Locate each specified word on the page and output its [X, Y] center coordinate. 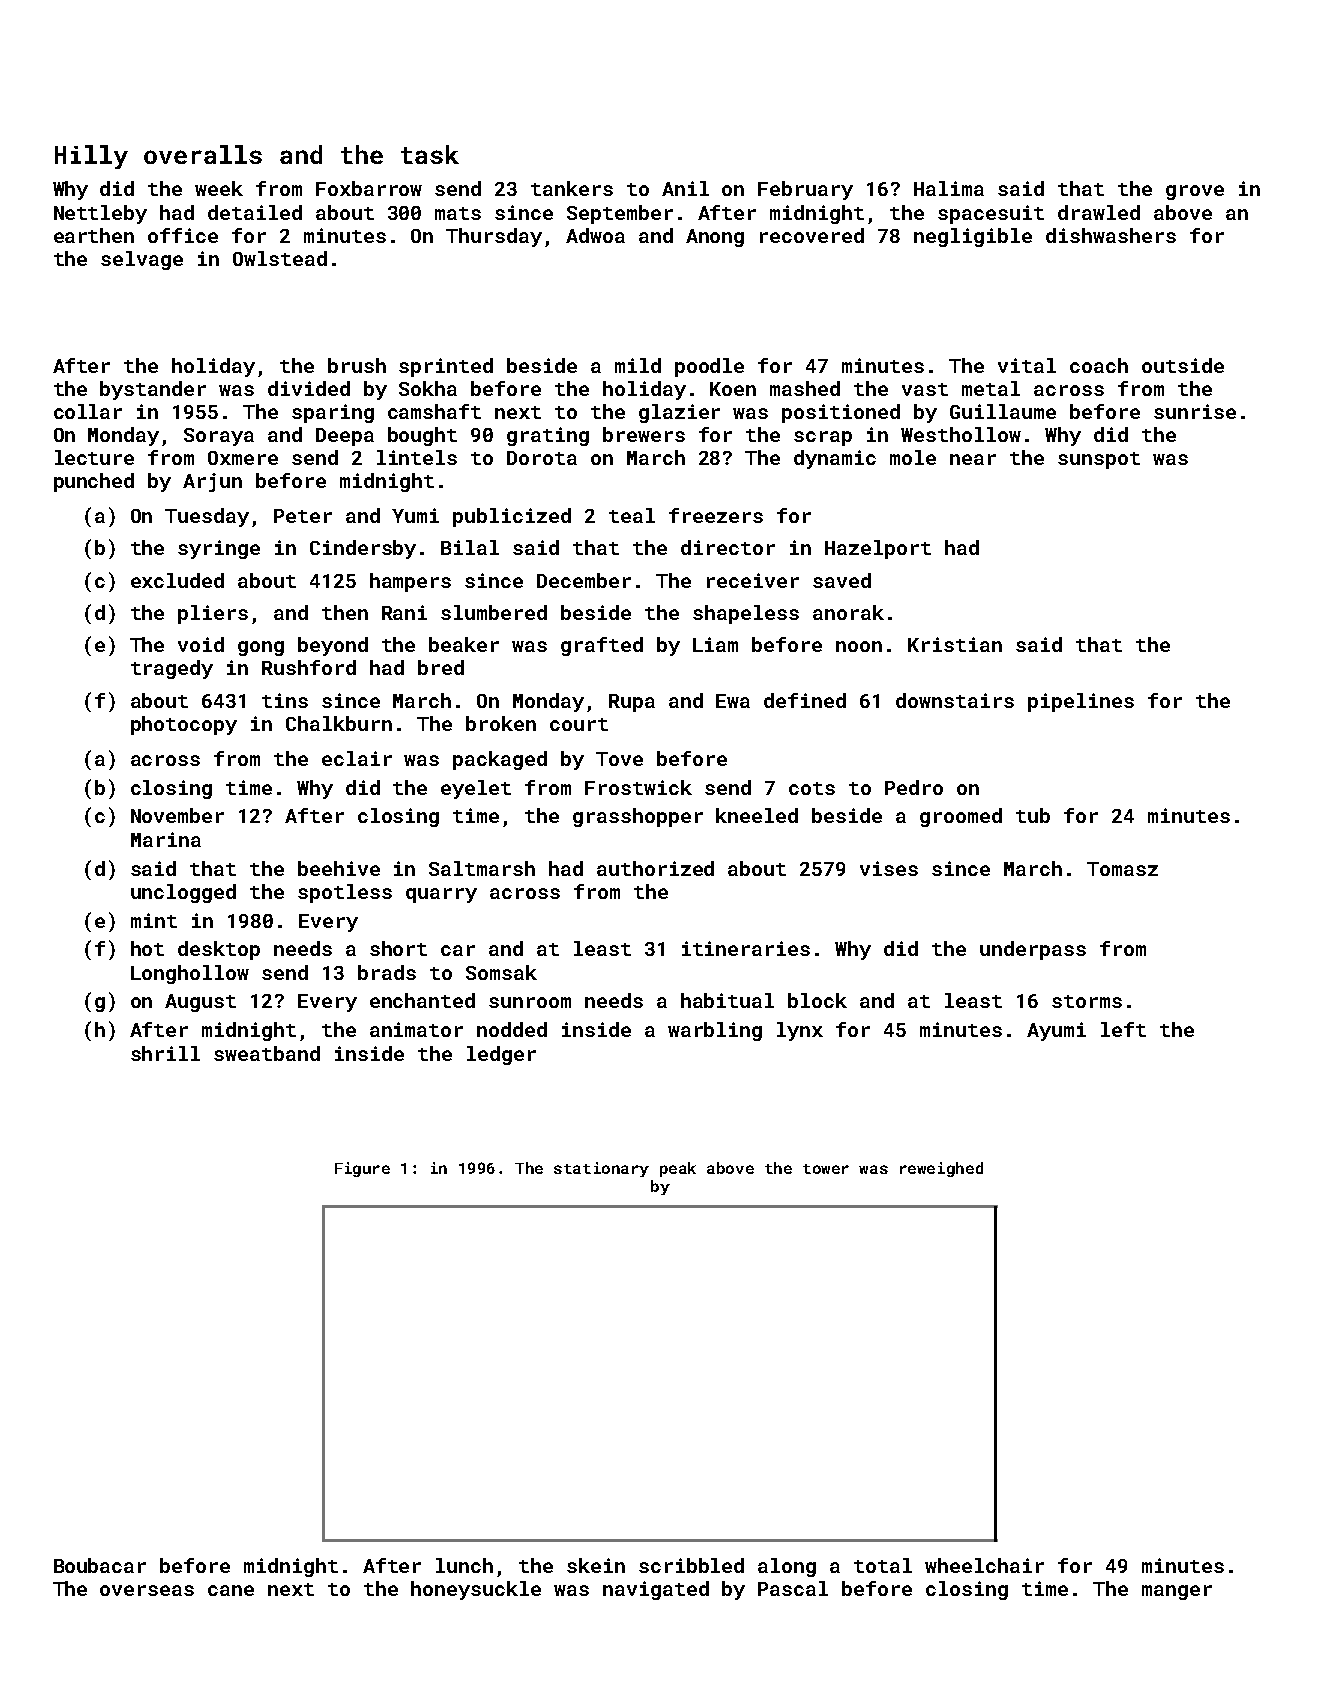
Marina [166, 839]
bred [441, 667]
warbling [715, 1031]
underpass [1033, 950]
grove [1195, 192]
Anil [685, 188]
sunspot [1099, 460]
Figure [362, 1169]
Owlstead [280, 258]
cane [231, 1590]
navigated [656, 1590]
